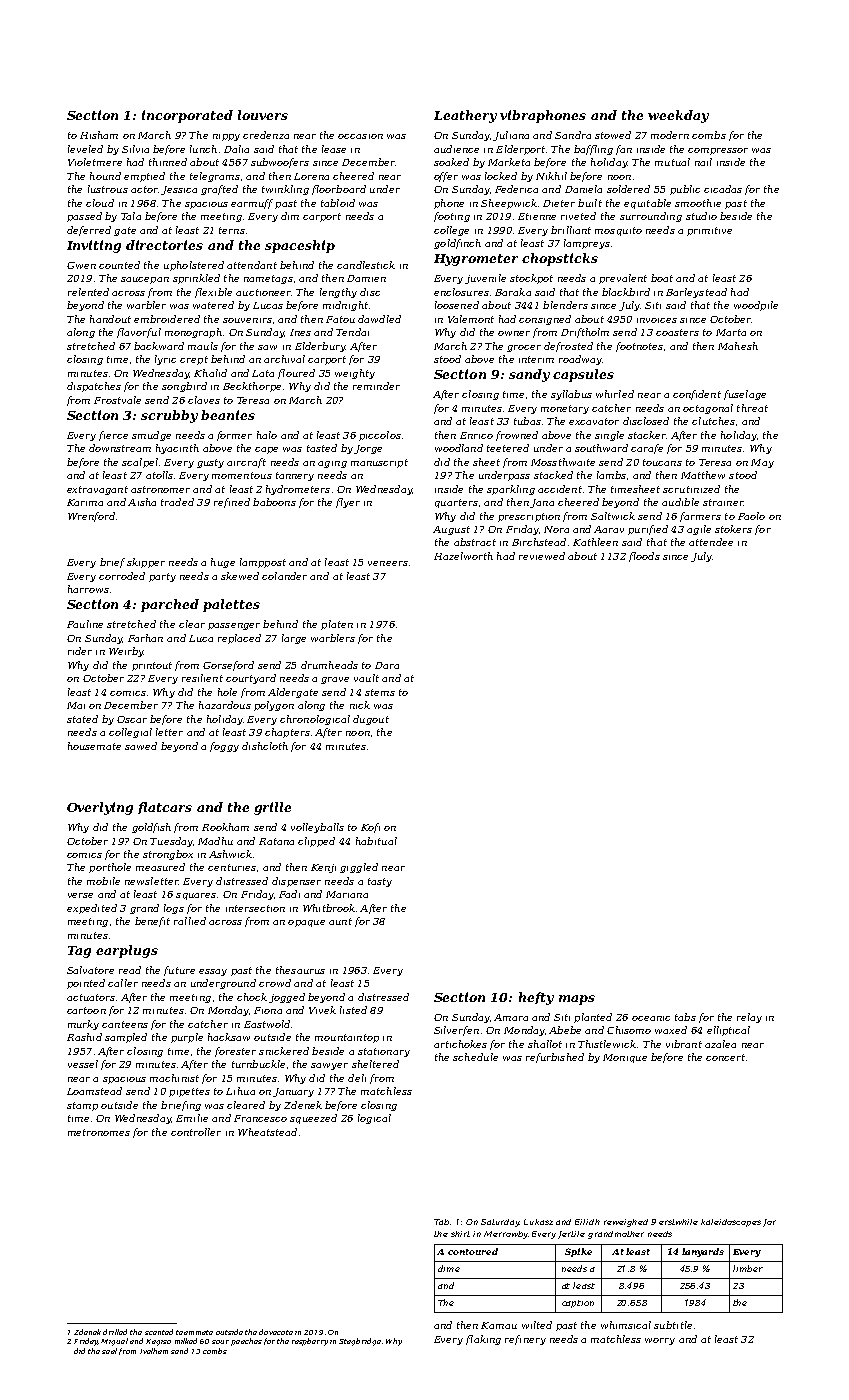 This screenshot has height=1400, width=849. What do you see at coordinates (451, 231) in the screenshot?
I see `college` at bounding box center [451, 231].
